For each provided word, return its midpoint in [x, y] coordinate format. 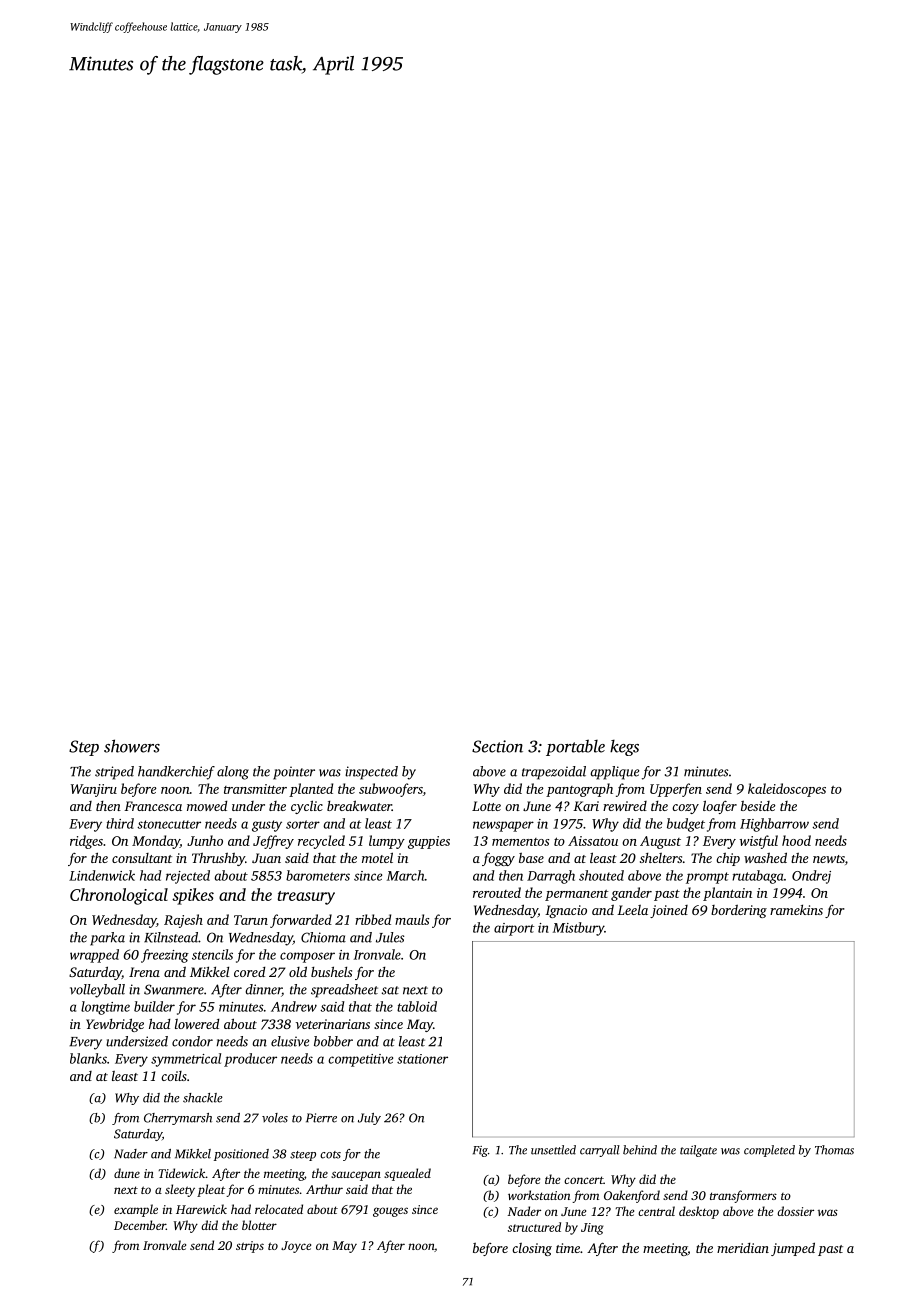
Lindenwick [102, 875]
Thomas [834, 1150]
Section [497, 746]
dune [127, 1173]
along [233, 773]
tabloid [417, 1006]
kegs [624, 747]
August [660, 842]
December [140, 1225]
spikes [193, 896]
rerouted [497, 892]
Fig [480, 1151]
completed [769, 1151]
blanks [88, 1058]
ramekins [796, 910]
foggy [498, 859]
